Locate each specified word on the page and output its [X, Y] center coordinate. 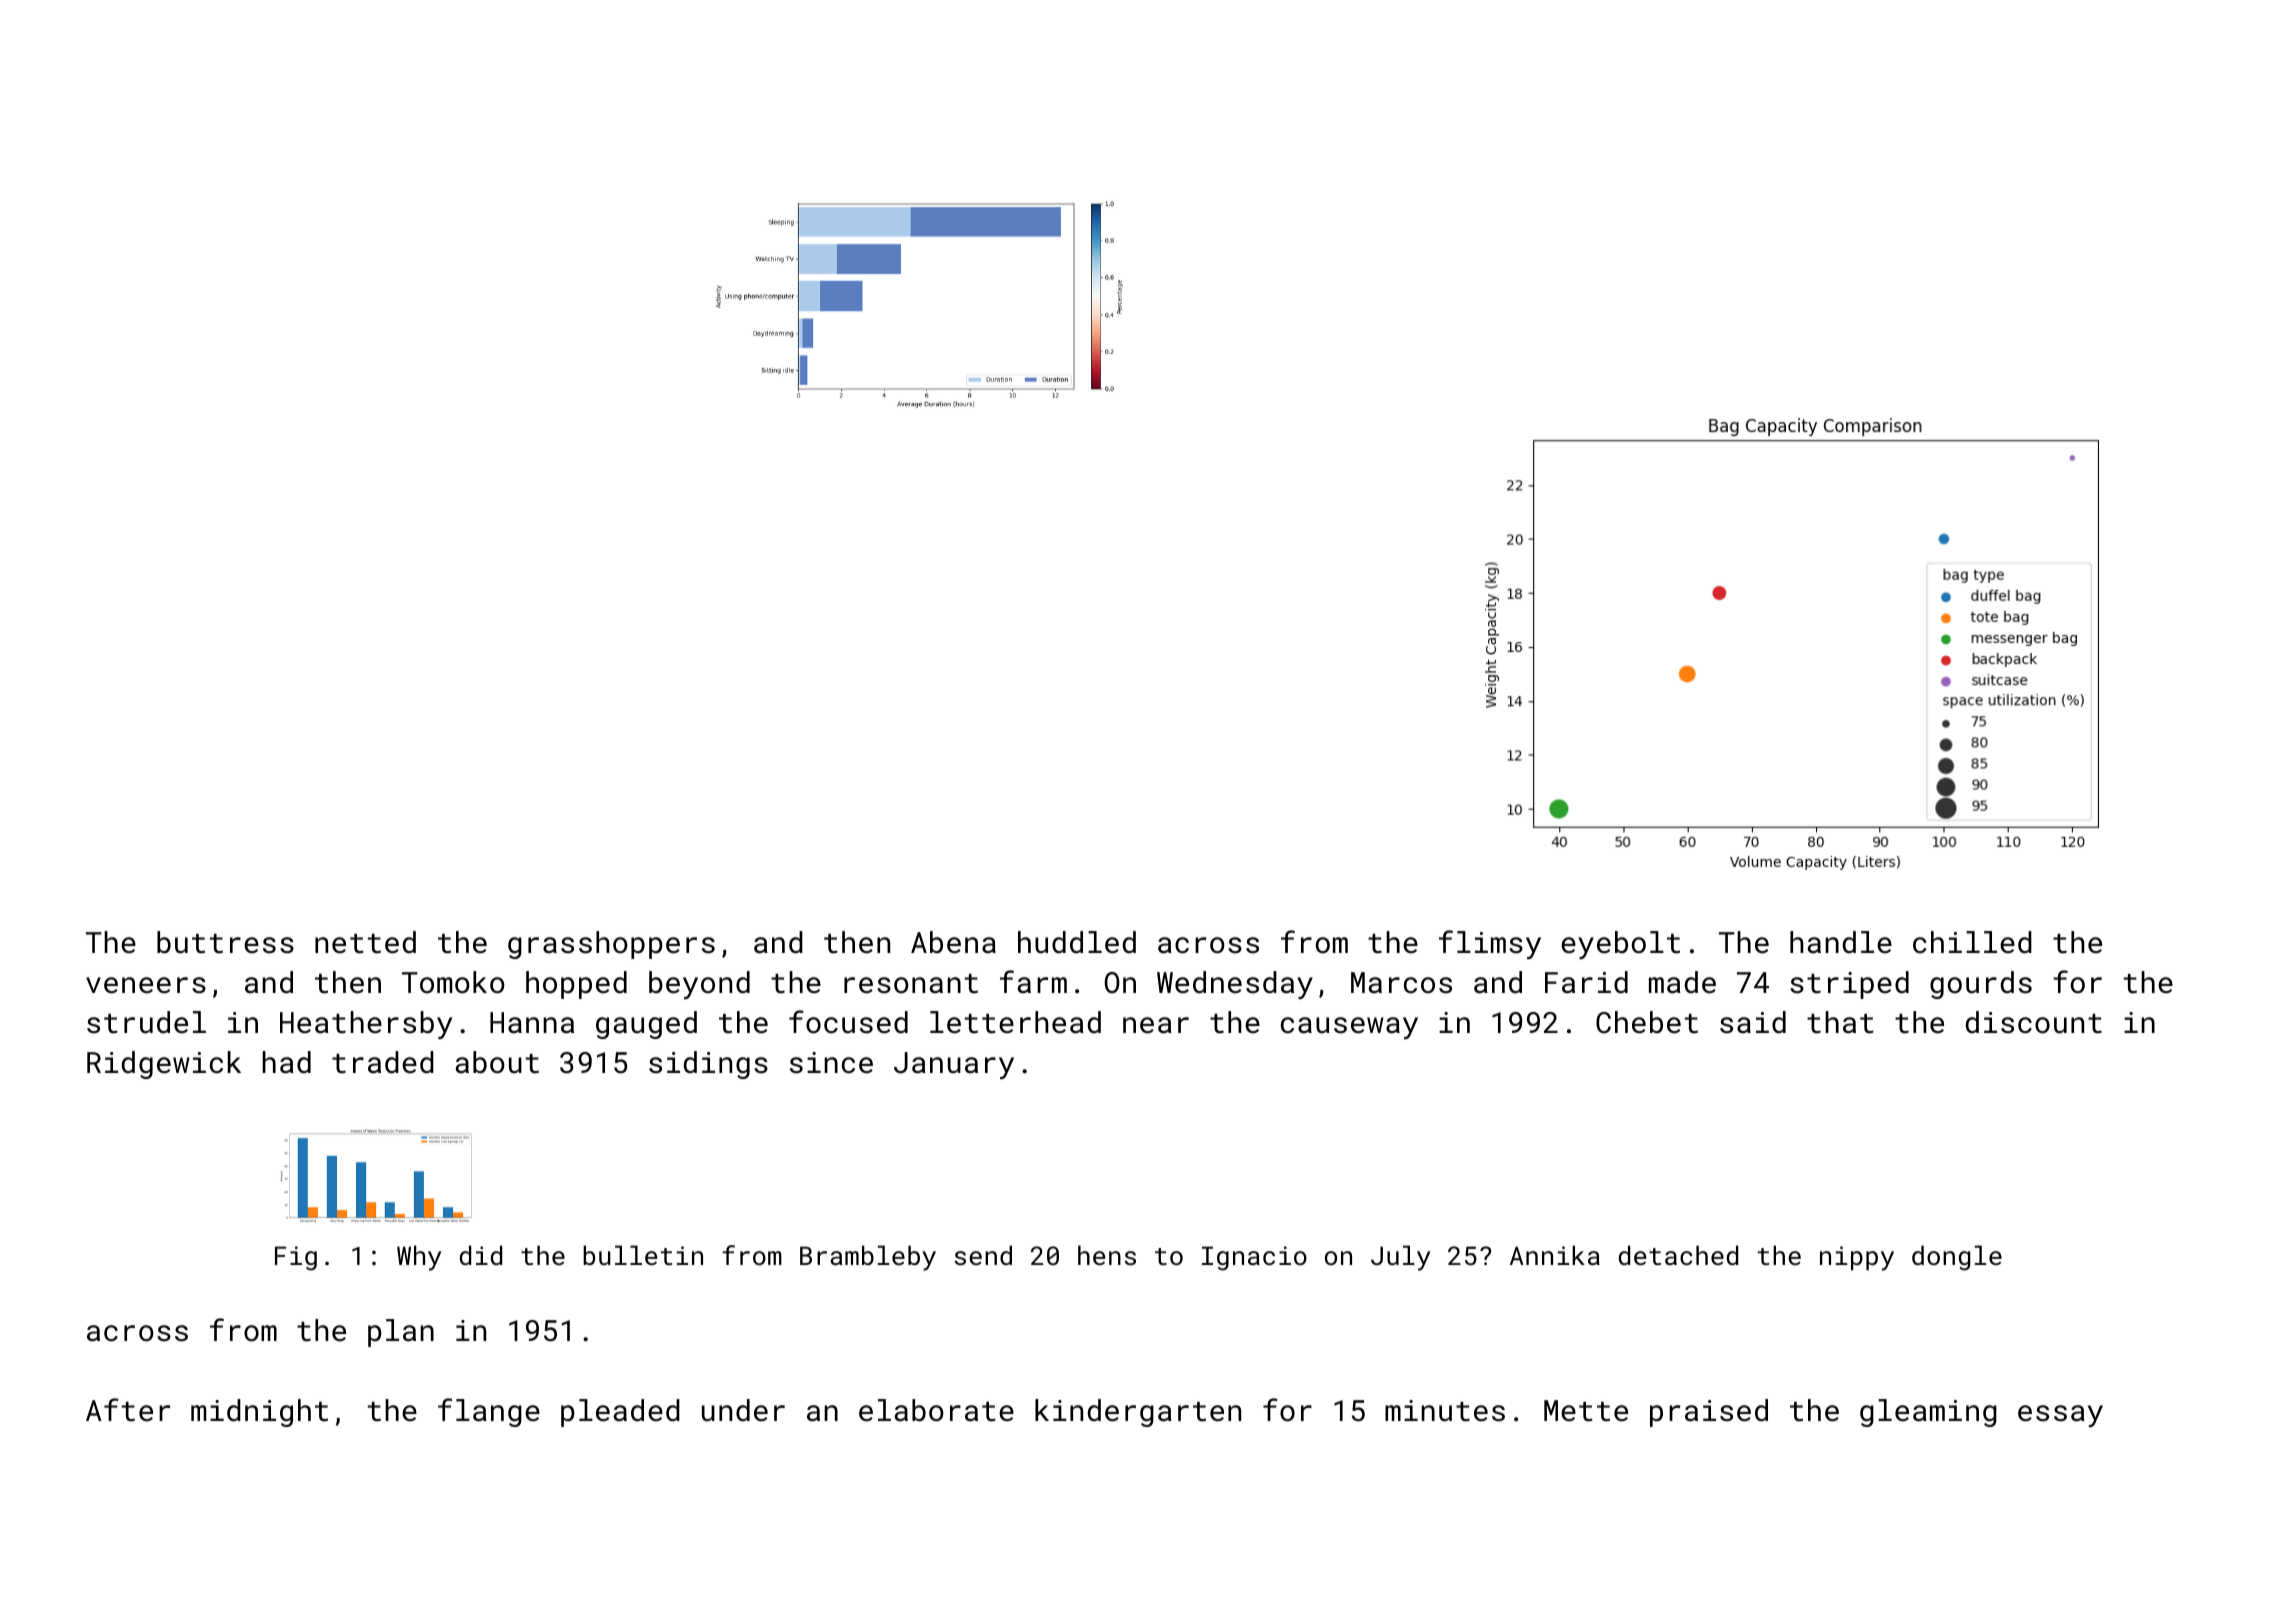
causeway [1349, 1028]
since [831, 1063]
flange [489, 1412]
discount [2033, 1022]
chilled [1972, 942]
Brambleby [868, 1258]
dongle [1957, 1258]
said [1753, 1022]
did [481, 1255]
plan [401, 1333]
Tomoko [453, 982]
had [286, 1062]
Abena [953, 942]
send [983, 1255]
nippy [1857, 1258]
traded [383, 1062]
